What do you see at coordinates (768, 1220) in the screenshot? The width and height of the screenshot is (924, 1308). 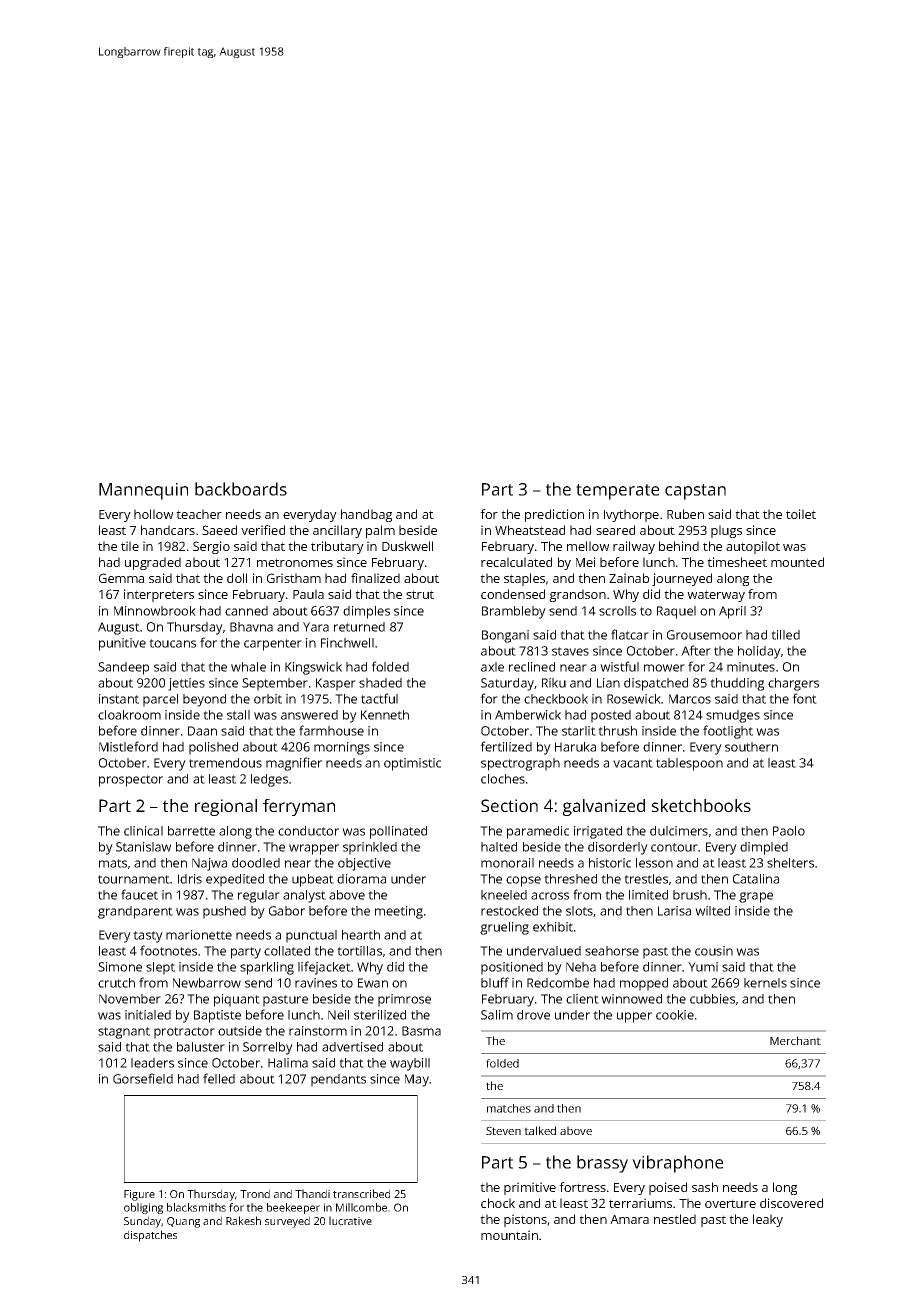 I see `leaky` at bounding box center [768, 1220].
